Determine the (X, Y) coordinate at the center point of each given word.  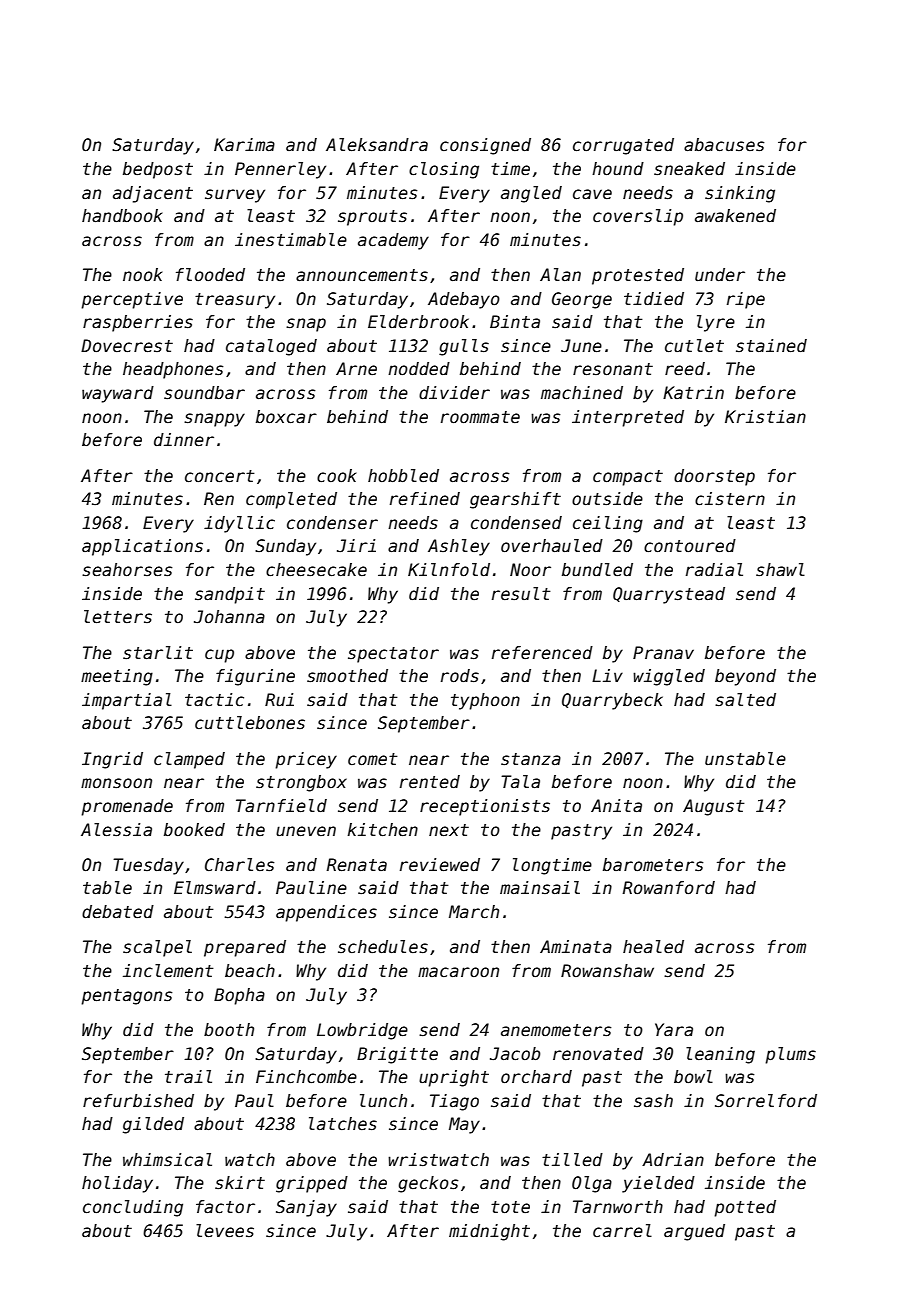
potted (745, 1208)
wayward (118, 394)
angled (531, 194)
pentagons (127, 997)
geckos (428, 1184)
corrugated (623, 146)
